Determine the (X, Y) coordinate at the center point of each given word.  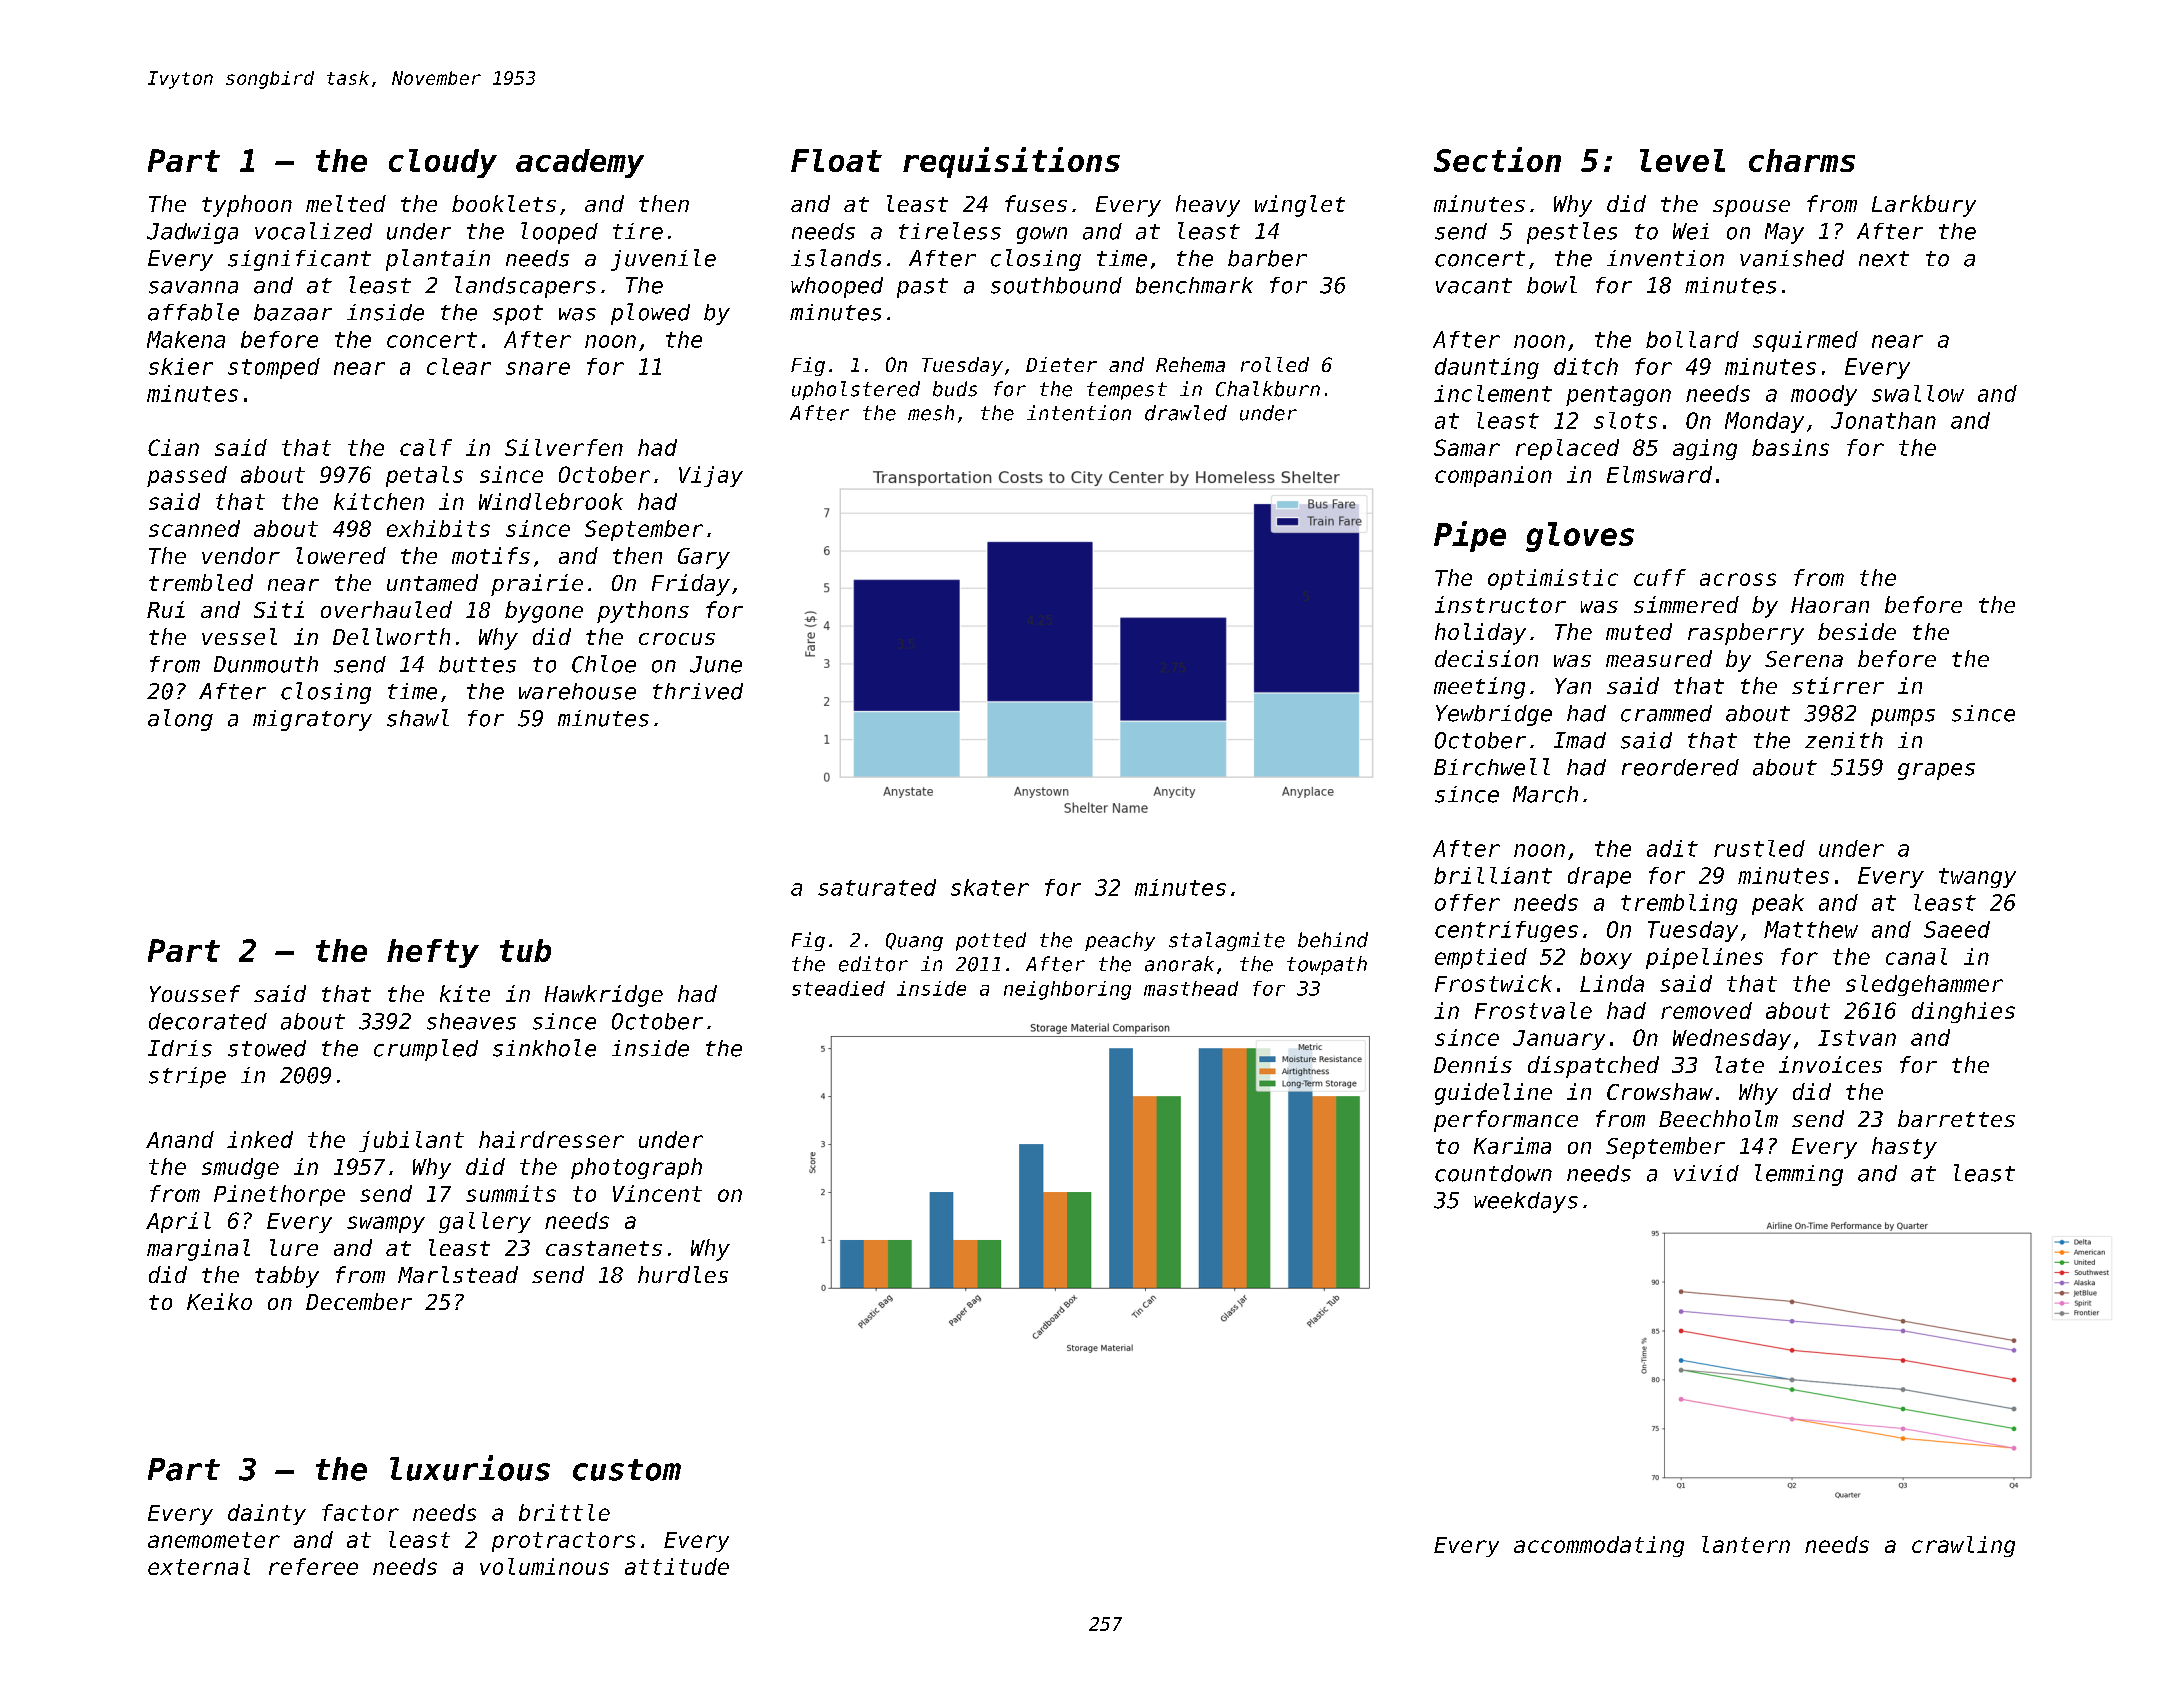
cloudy (443, 163)
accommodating (1599, 1546)
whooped (837, 287)
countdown (1493, 1173)
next (1884, 259)
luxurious (470, 1468)
